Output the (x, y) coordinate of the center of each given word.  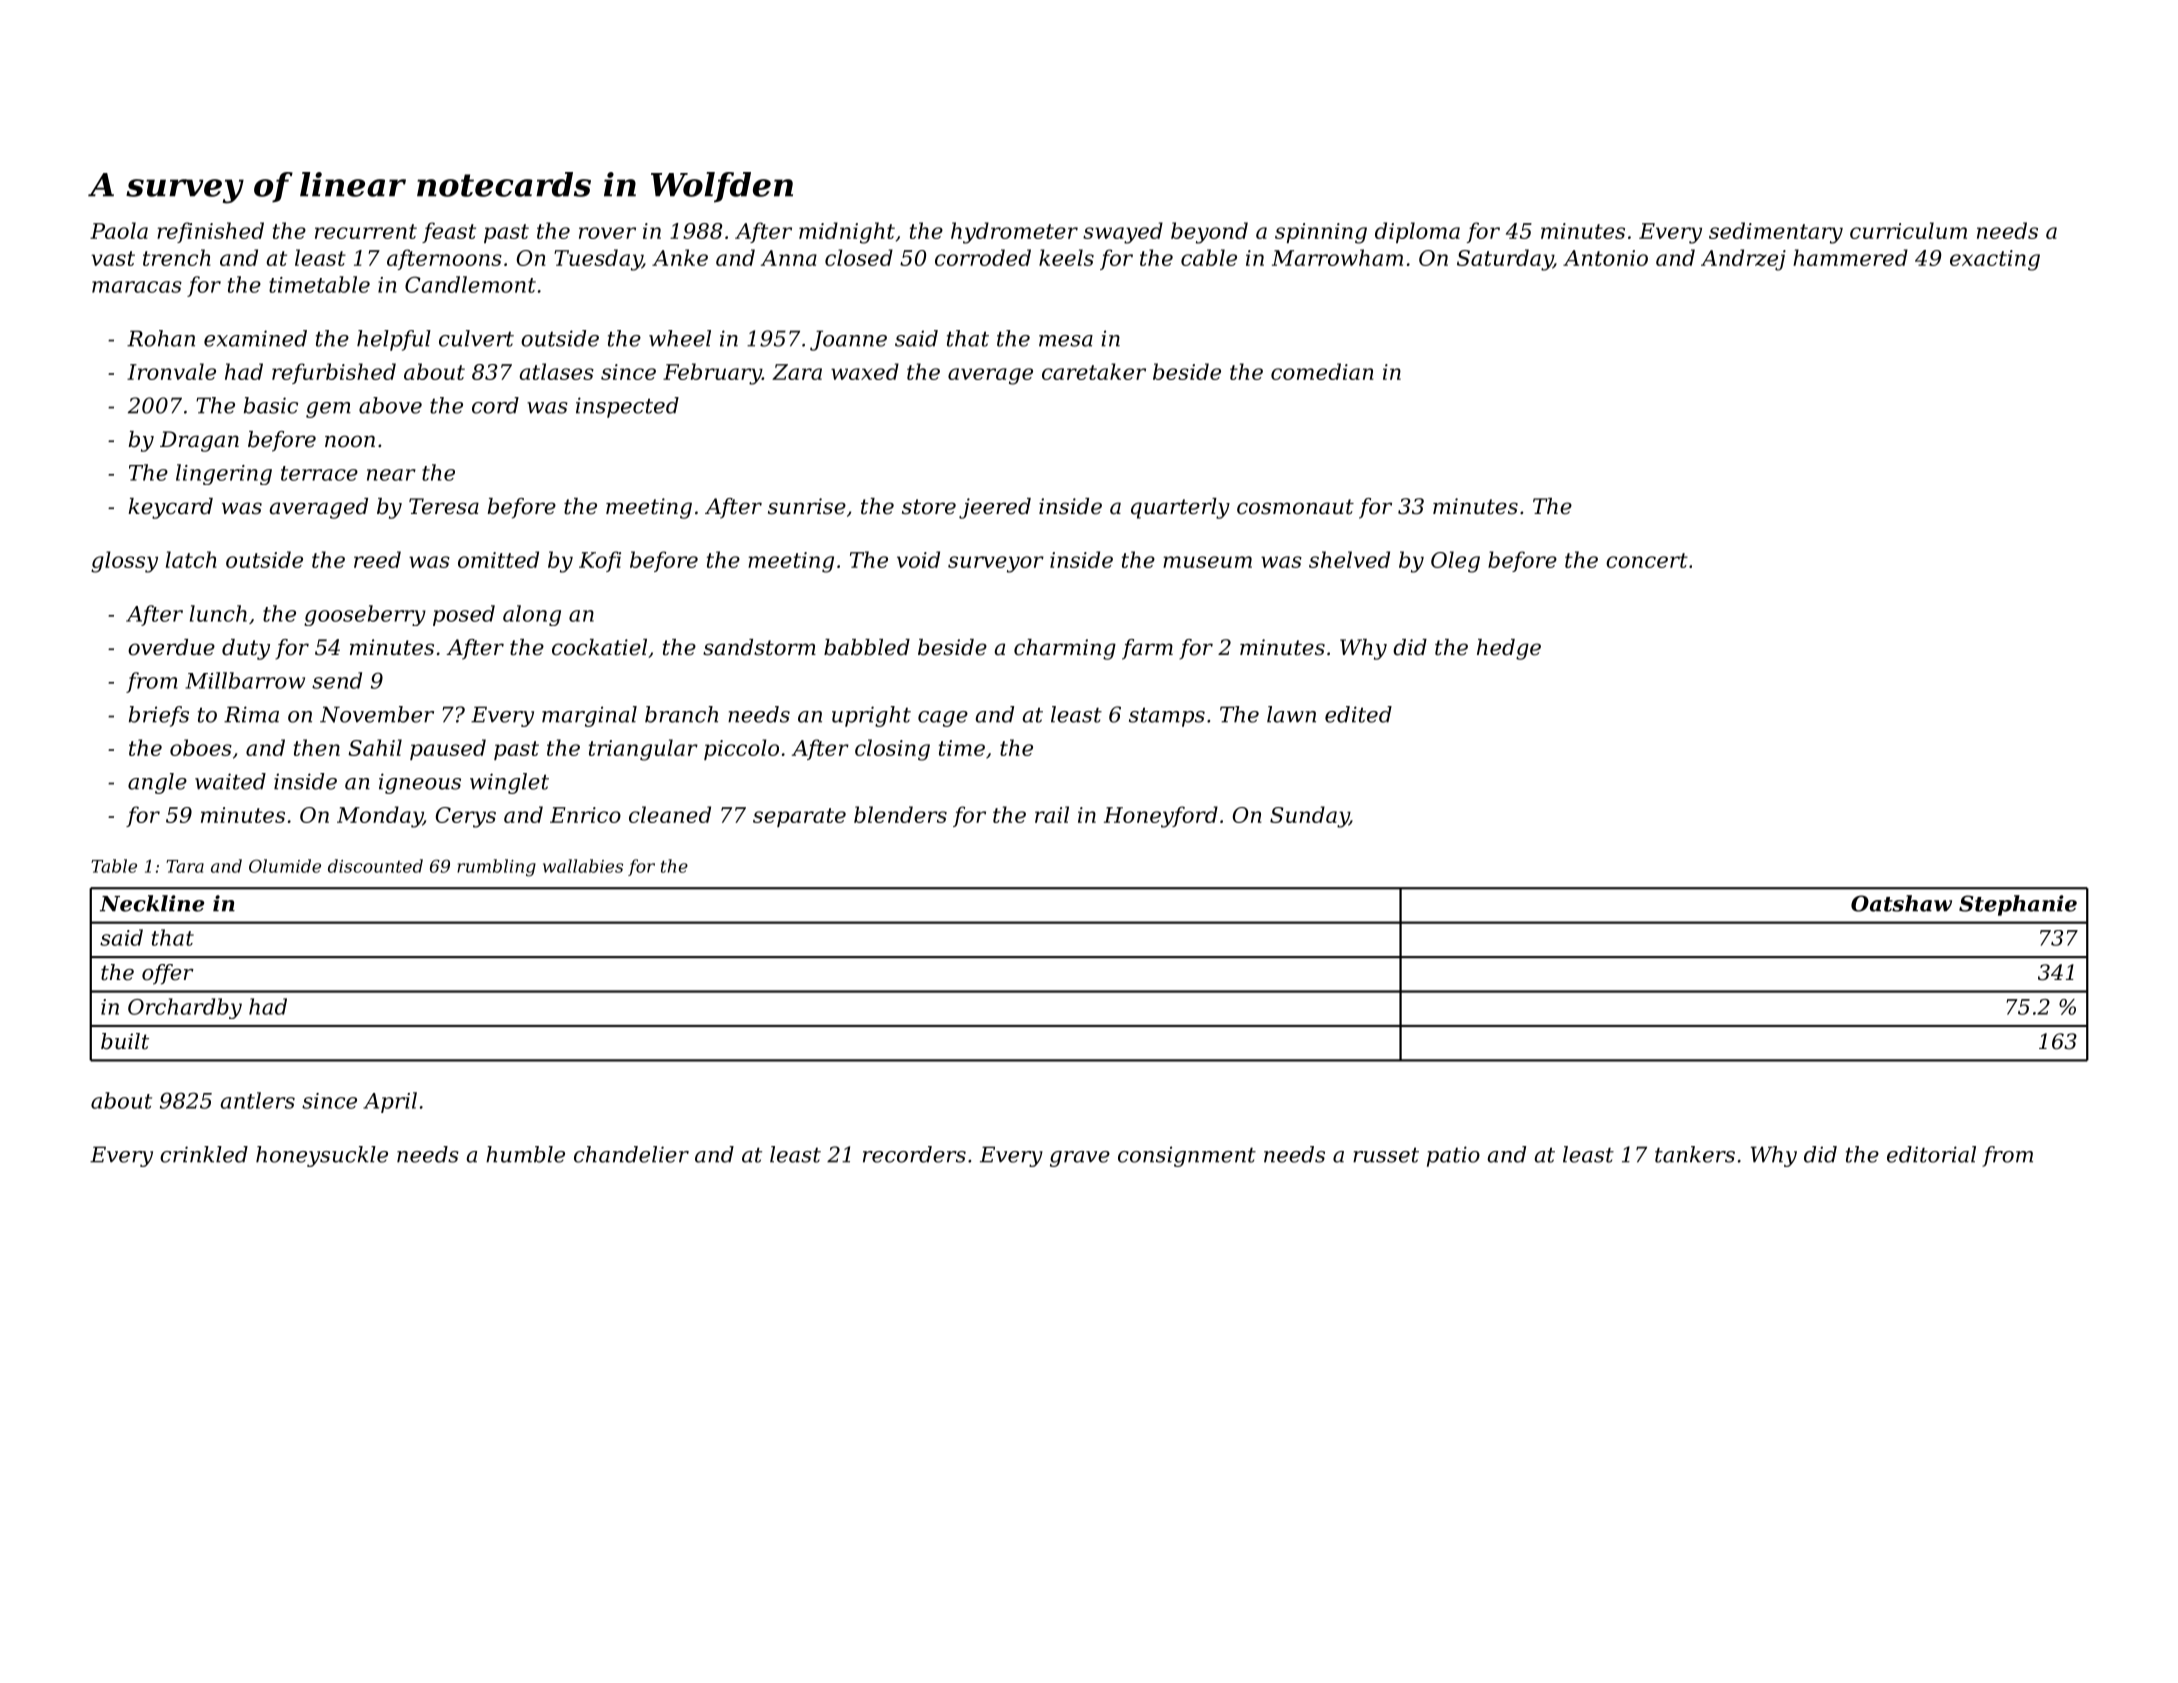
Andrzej (1743, 260)
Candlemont (470, 284)
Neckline (152, 903)
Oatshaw (1901, 903)
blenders (900, 814)
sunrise (807, 506)
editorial (1931, 1154)
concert (1647, 560)
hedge (1509, 649)
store (929, 507)
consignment (1187, 1156)
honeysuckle (322, 1156)
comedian (1322, 371)
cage (943, 719)
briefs (159, 716)
